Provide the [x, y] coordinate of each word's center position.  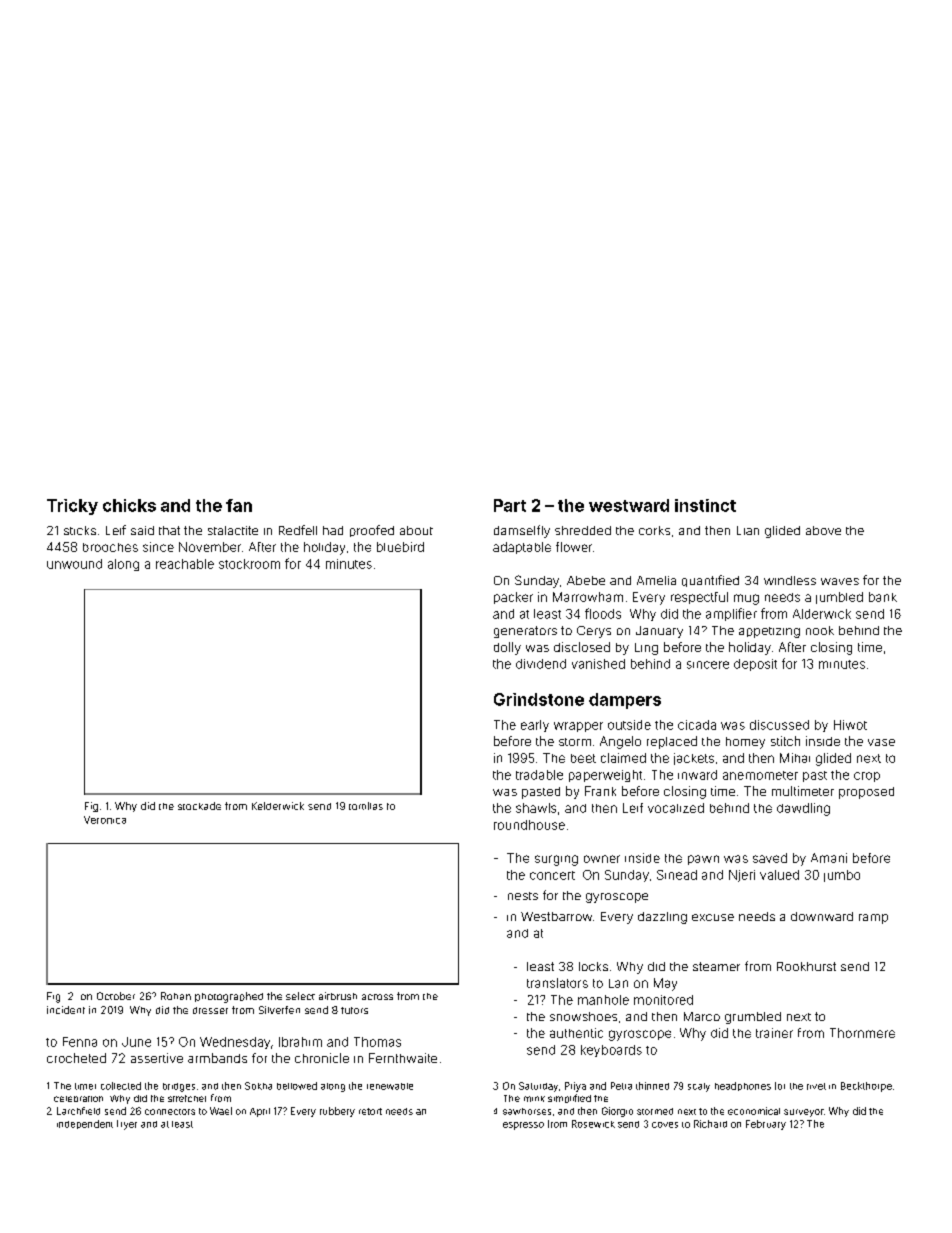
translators [557, 983]
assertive [157, 1058]
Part [510, 505]
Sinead [677, 875]
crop [867, 777]
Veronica [105, 820]
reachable [185, 564]
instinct [705, 505]
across [377, 997]
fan [239, 505]
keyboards [611, 1051]
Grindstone [539, 699]
